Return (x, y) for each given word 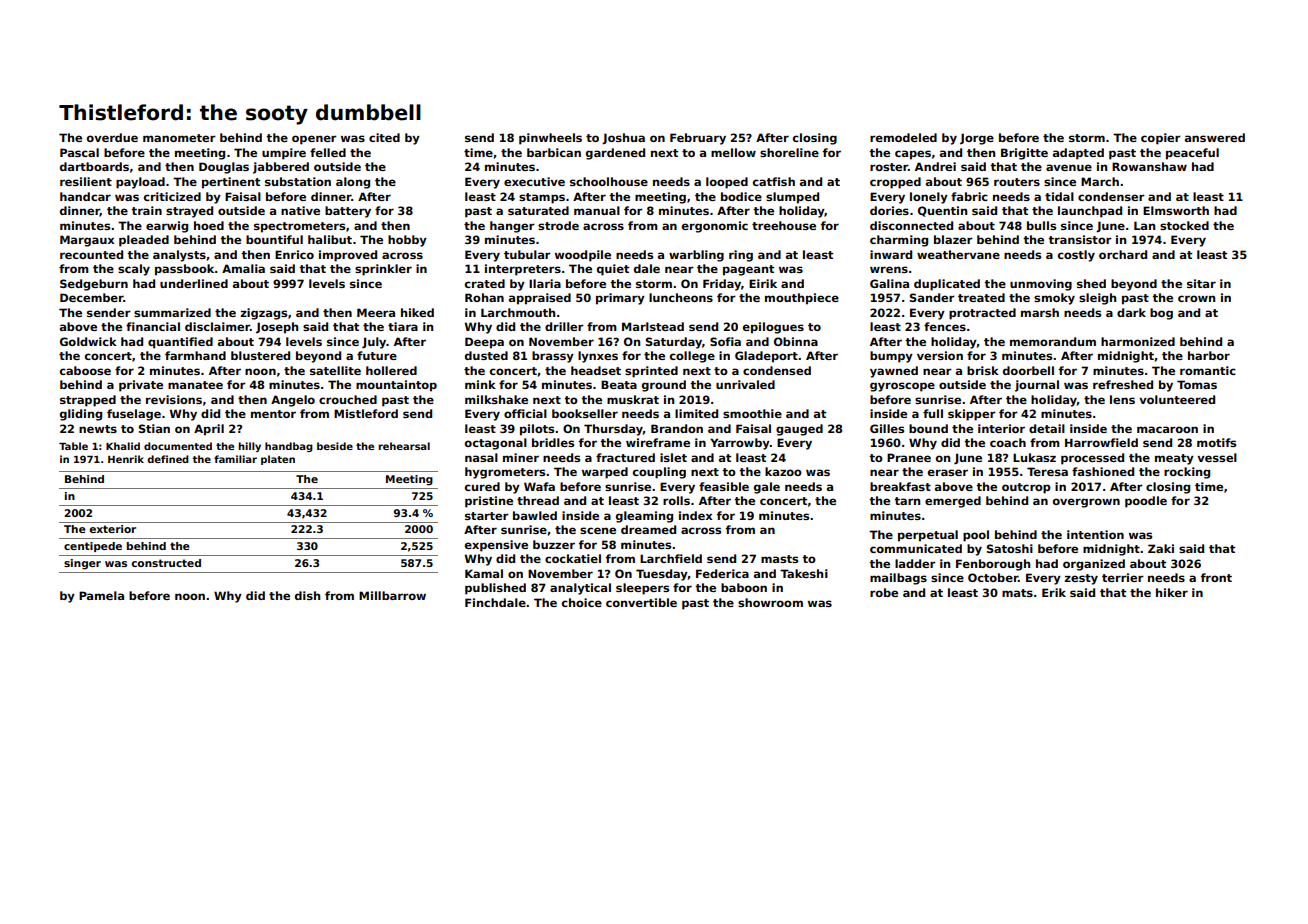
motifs (1216, 442)
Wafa (539, 486)
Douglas (224, 168)
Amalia (243, 268)
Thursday (613, 430)
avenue (1069, 167)
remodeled (903, 137)
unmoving (1041, 285)
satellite (335, 370)
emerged (953, 502)
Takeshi (804, 573)
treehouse (784, 225)
